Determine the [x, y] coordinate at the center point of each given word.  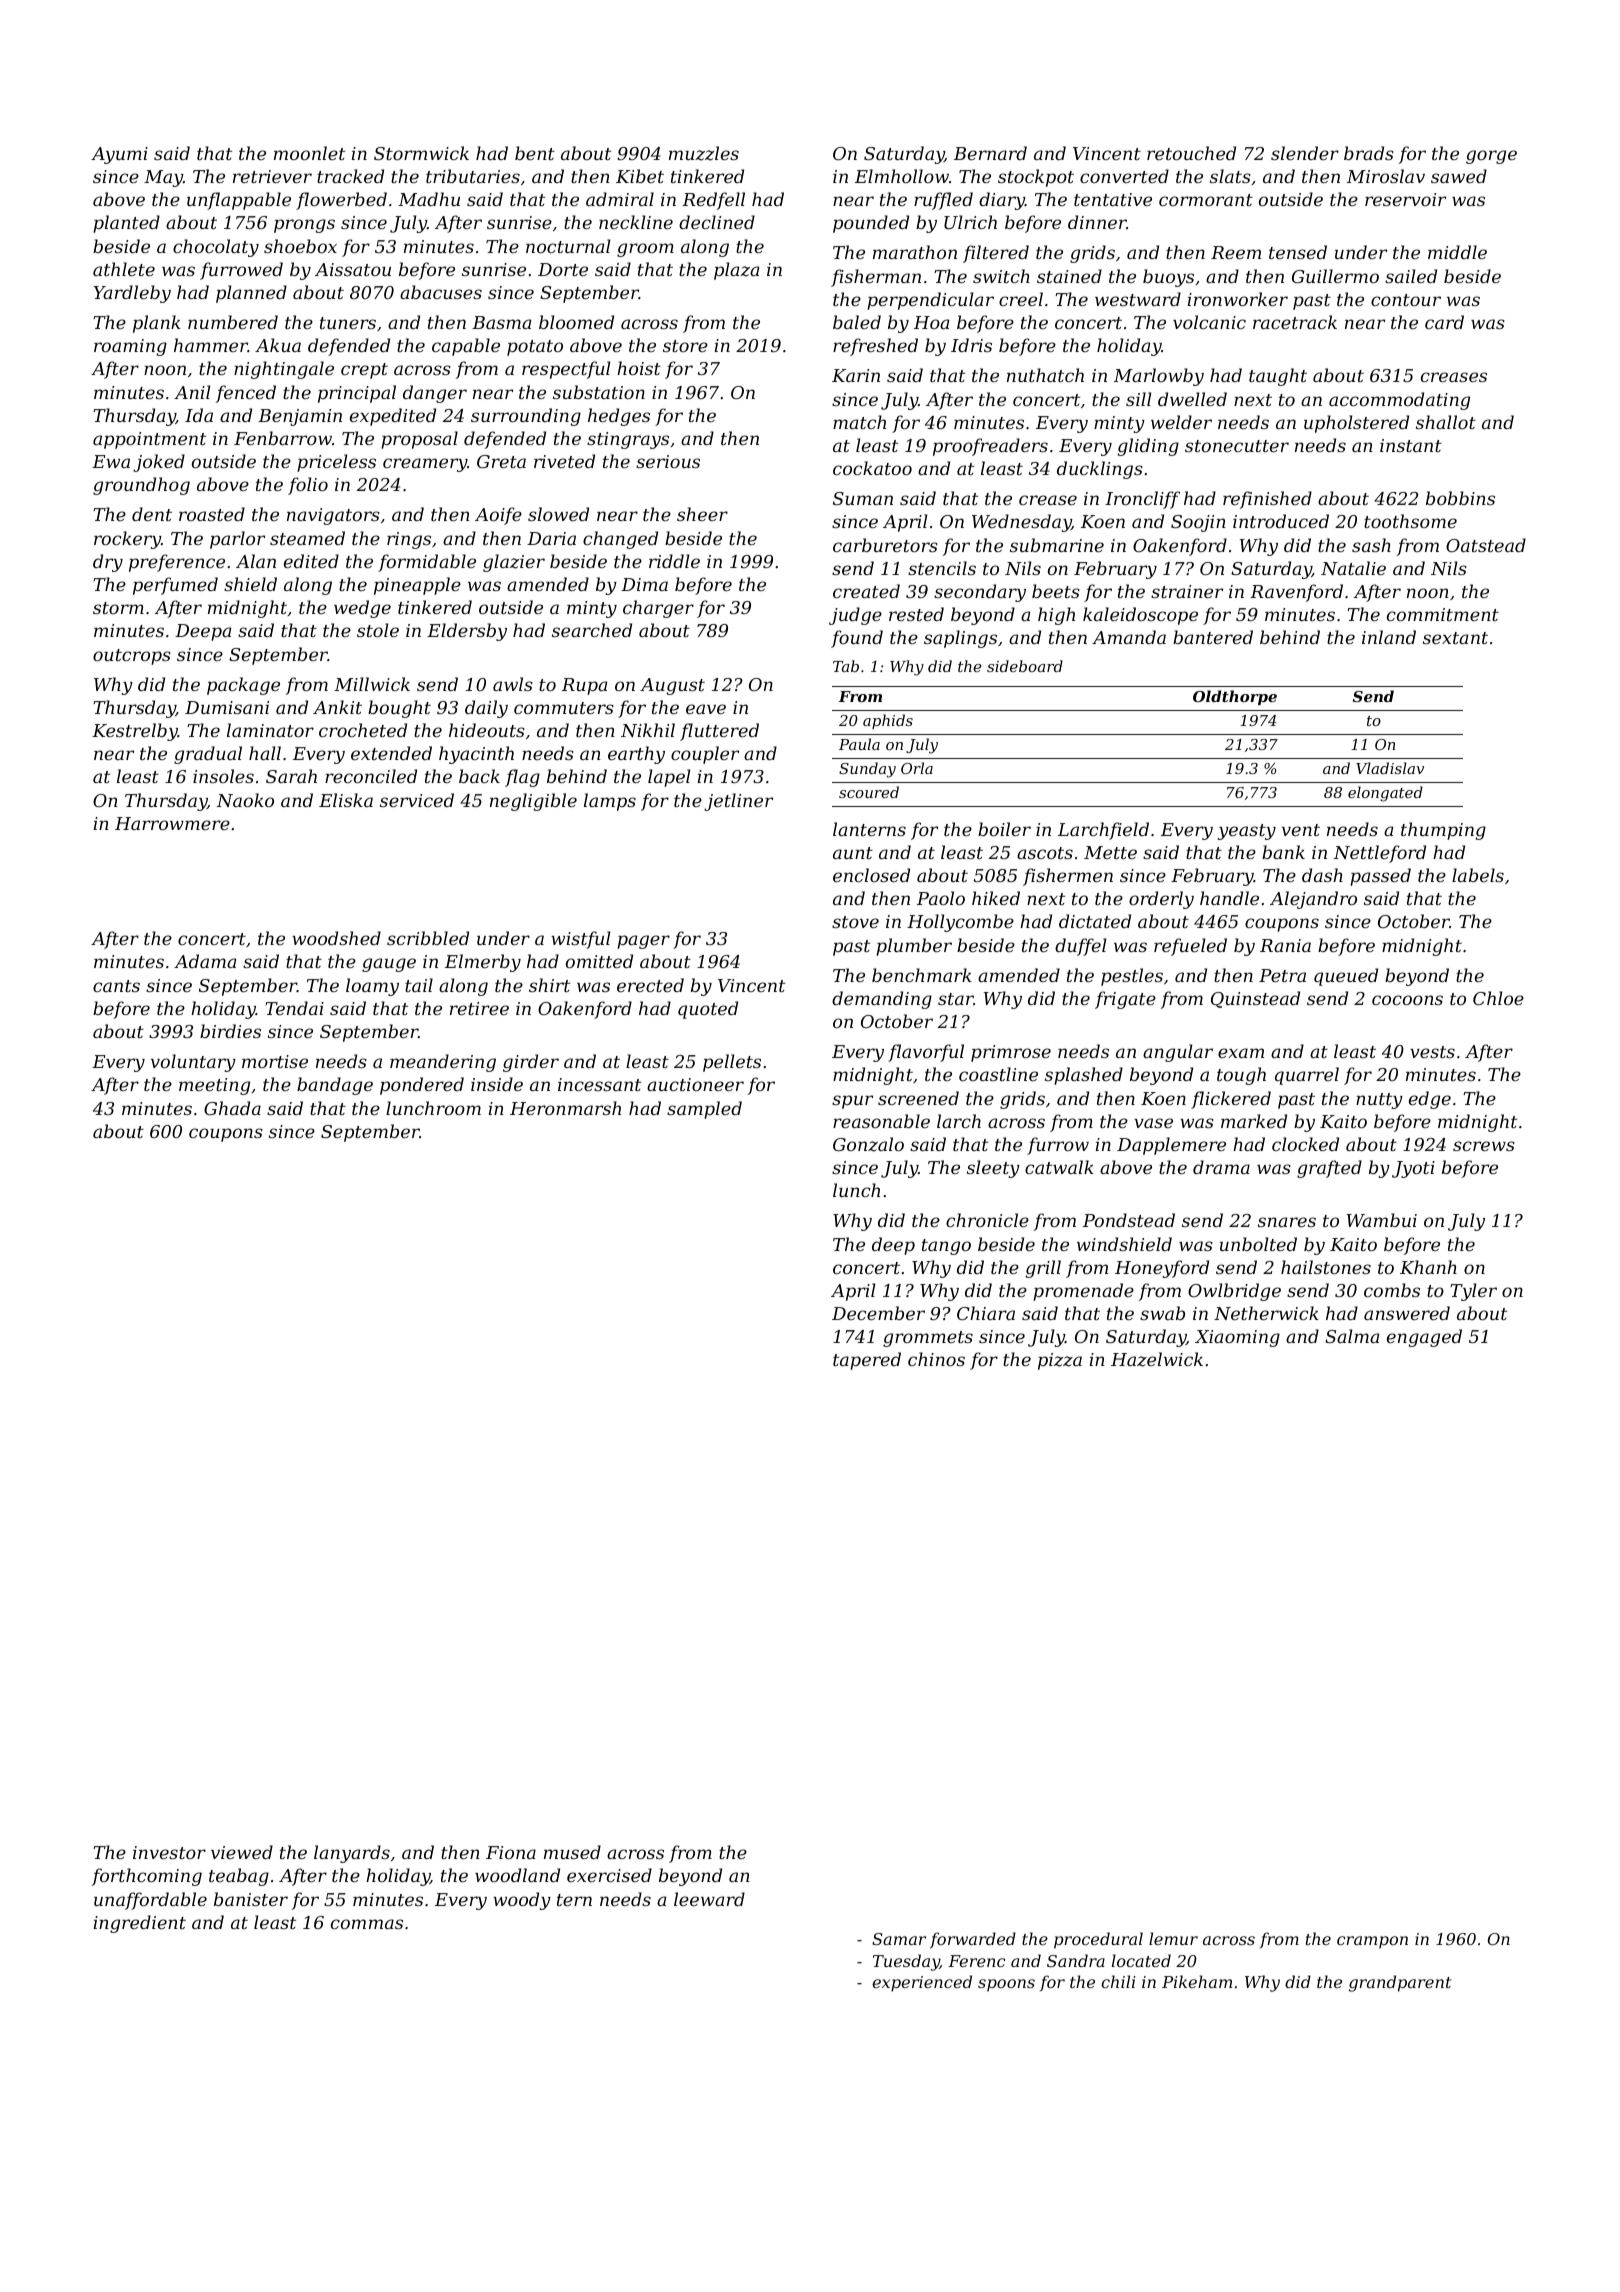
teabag [239, 1877]
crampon [1372, 1942]
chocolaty [216, 248]
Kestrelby [135, 732]
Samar [899, 1939]
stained [1069, 276]
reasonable [881, 1121]
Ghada [232, 1108]
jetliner [738, 802]
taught [1278, 377]
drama [1221, 1167]
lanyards [352, 1854]
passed [1380, 877]
